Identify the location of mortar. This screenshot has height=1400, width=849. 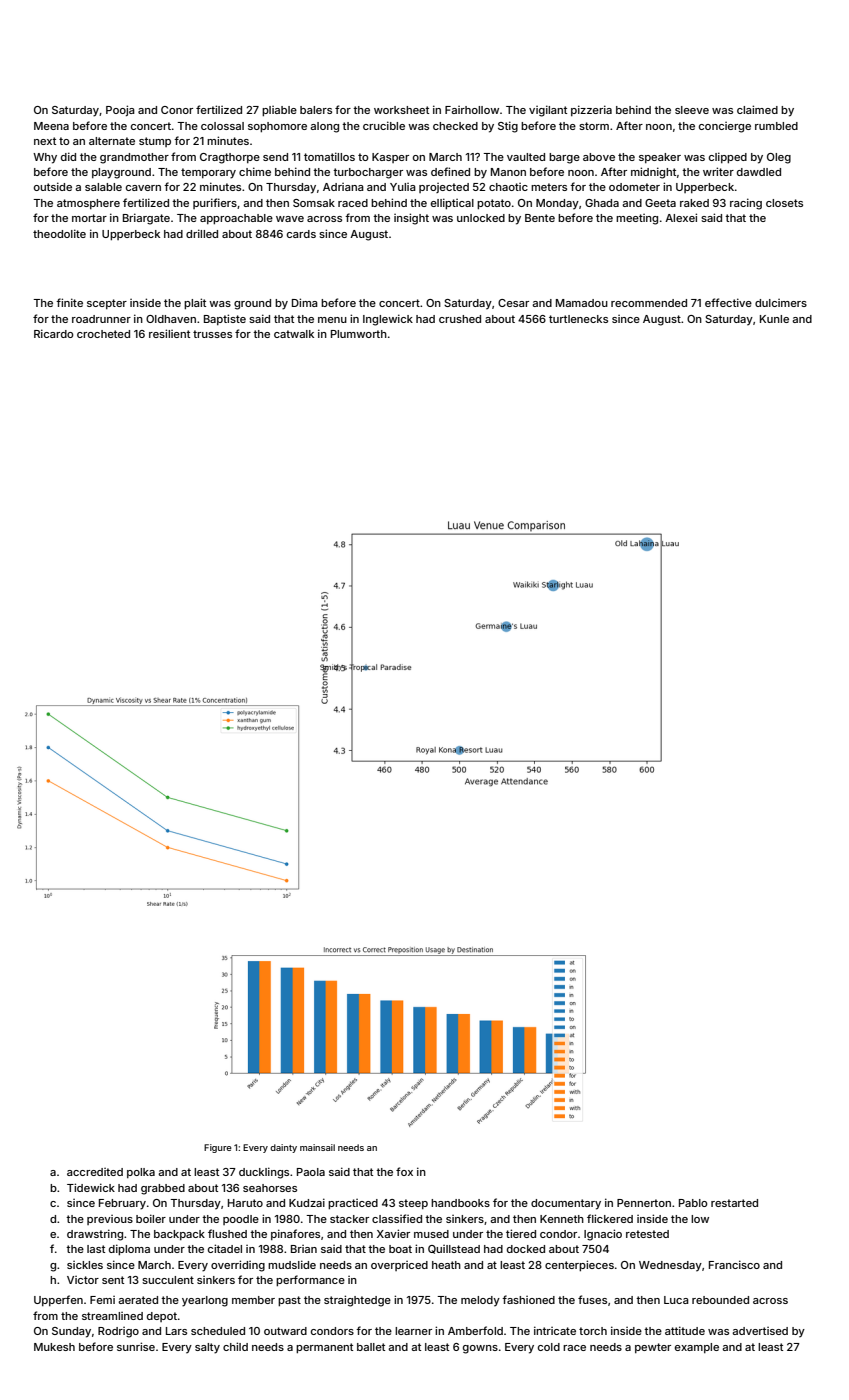
(89, 218).
